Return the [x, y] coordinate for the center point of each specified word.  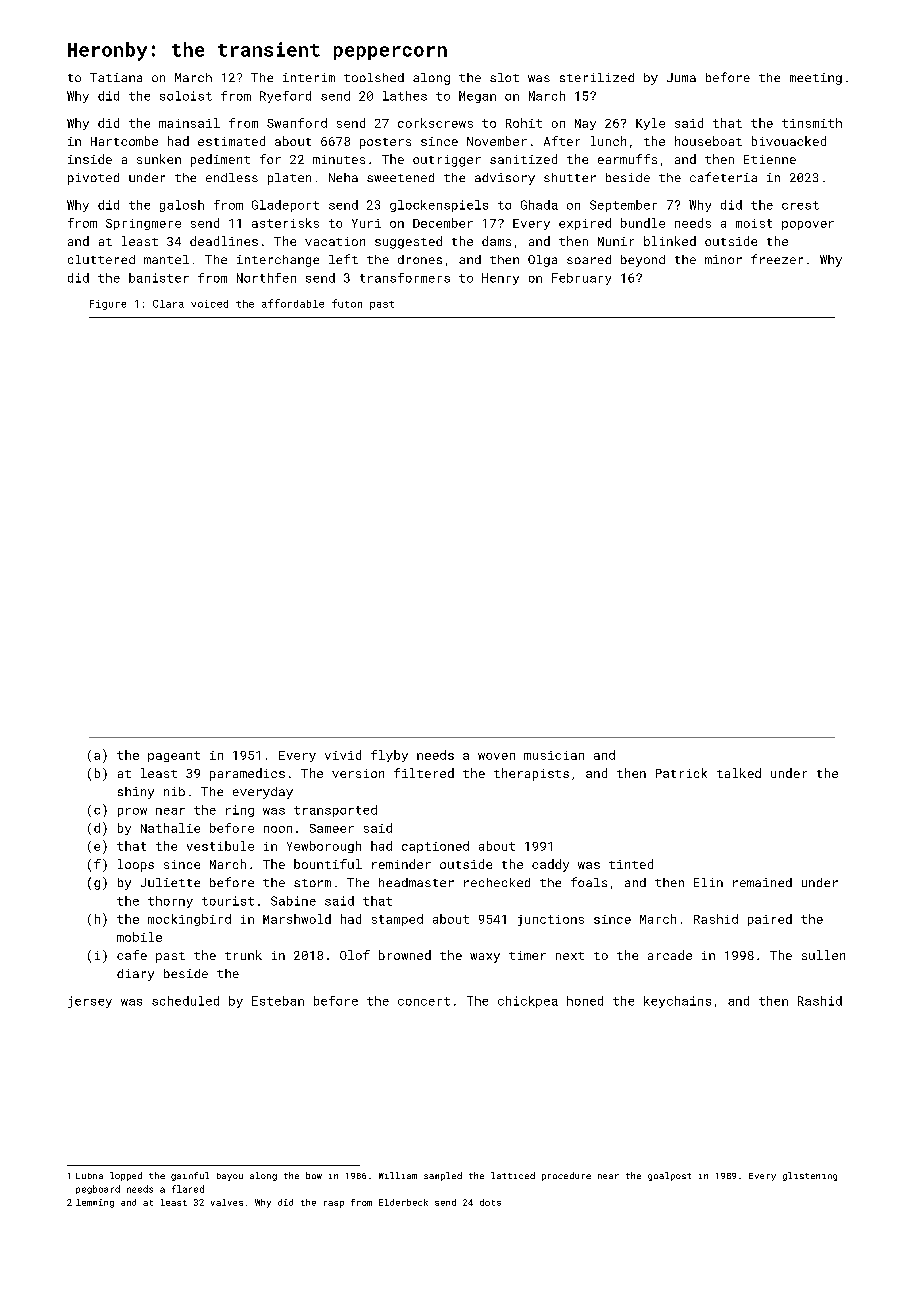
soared [589, 259]
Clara [168, 304]
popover [808, 225]
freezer [777, 259]
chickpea [528, 1002]
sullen [823, 955]
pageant [174, 756]
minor [723, 259]
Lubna [89, 1176]
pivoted [93, 179]
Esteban [278, 1001]
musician [554, 755]
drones [420, 259]
